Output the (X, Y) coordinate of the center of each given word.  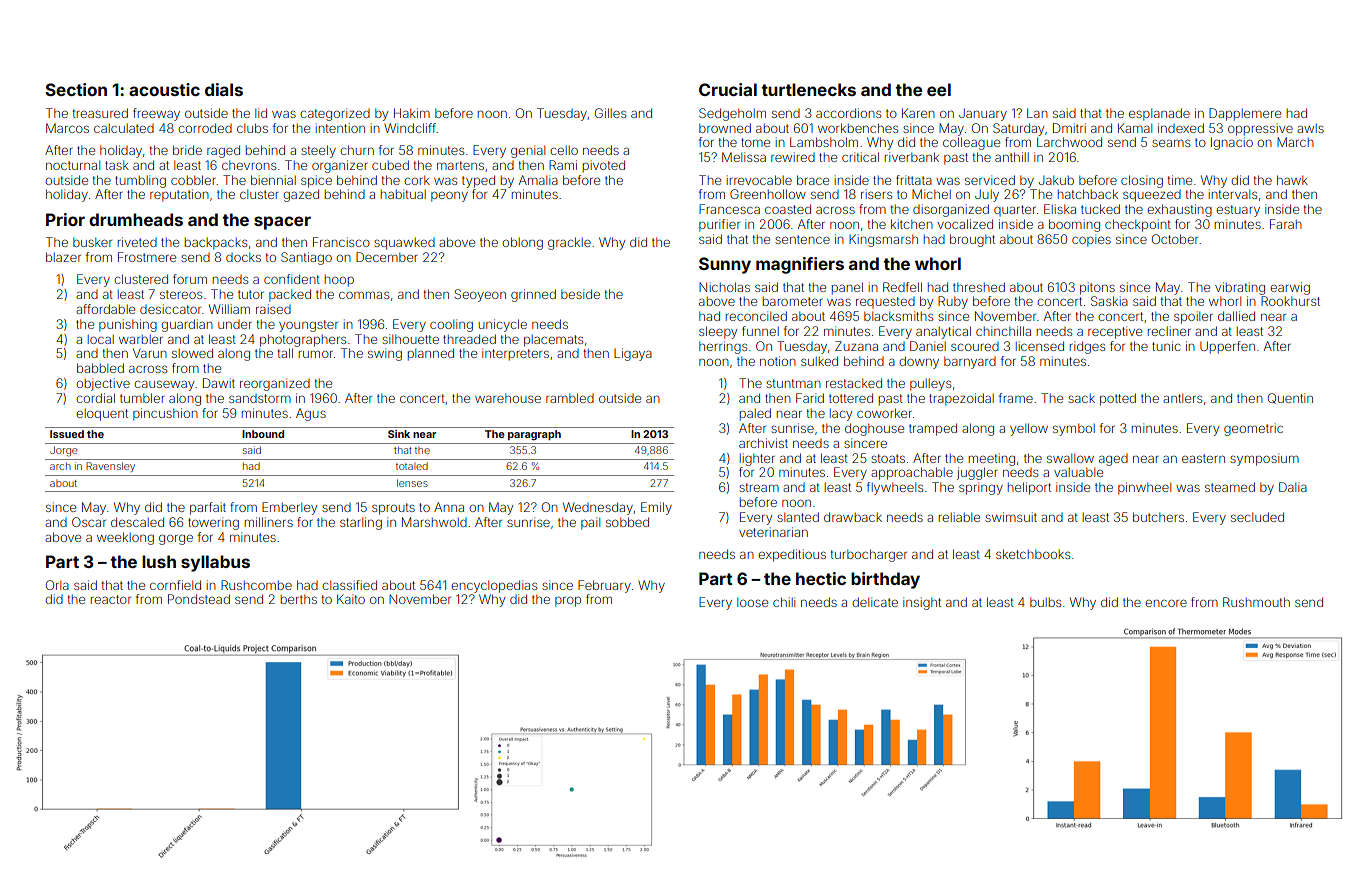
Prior (65, 219)
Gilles (610, 113)
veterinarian (773, 532)
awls (1310, 128)
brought (972, 240)
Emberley (289, 508)
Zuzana (856, 346)
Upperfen (1227, 347)
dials (224, 89)
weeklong (125, 538)
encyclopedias (494, 586)
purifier (719, 225)
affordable (105, 309)
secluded (1257, 517)
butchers (1158, 517)
